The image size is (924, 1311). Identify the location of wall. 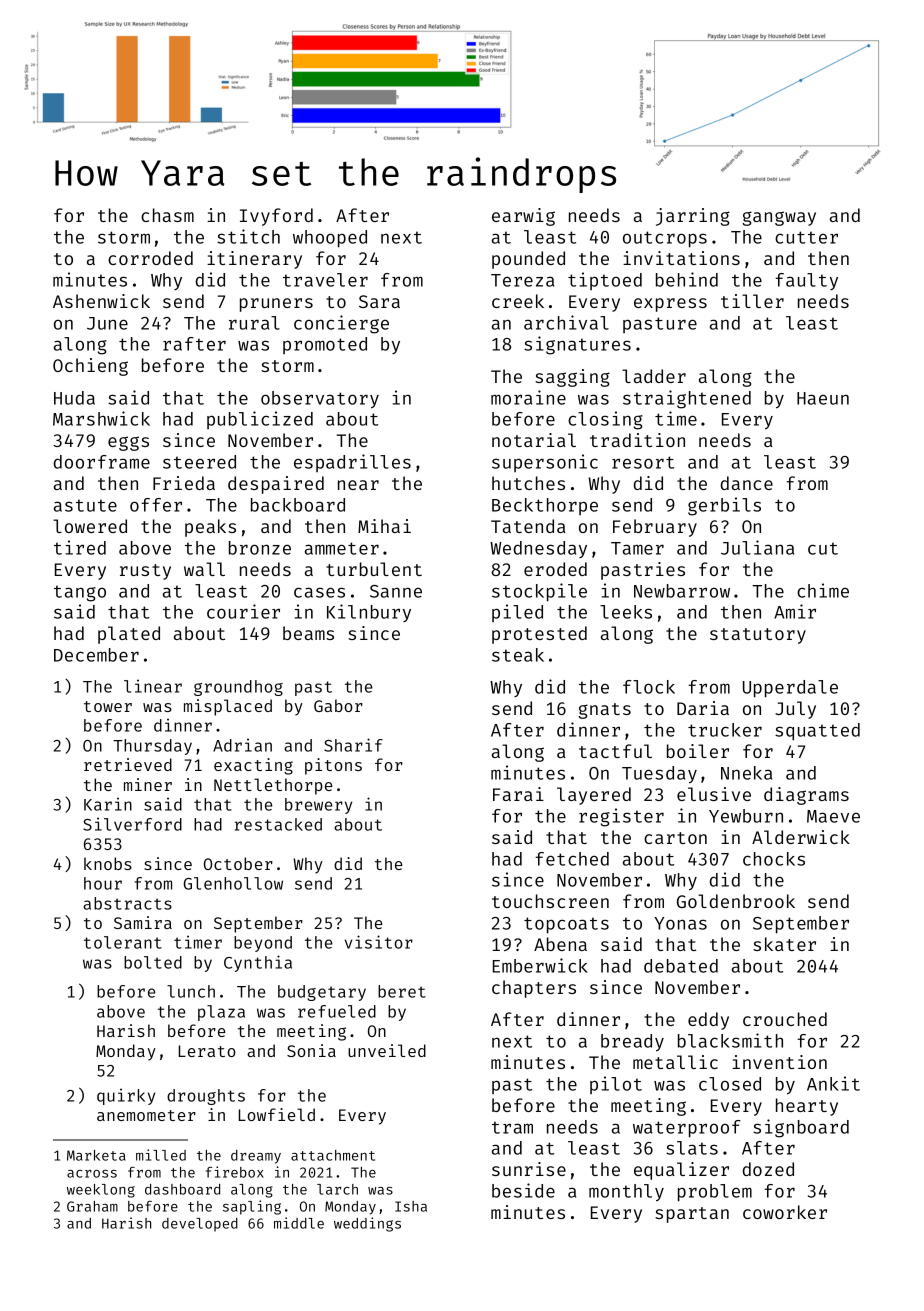
(204, 569).
